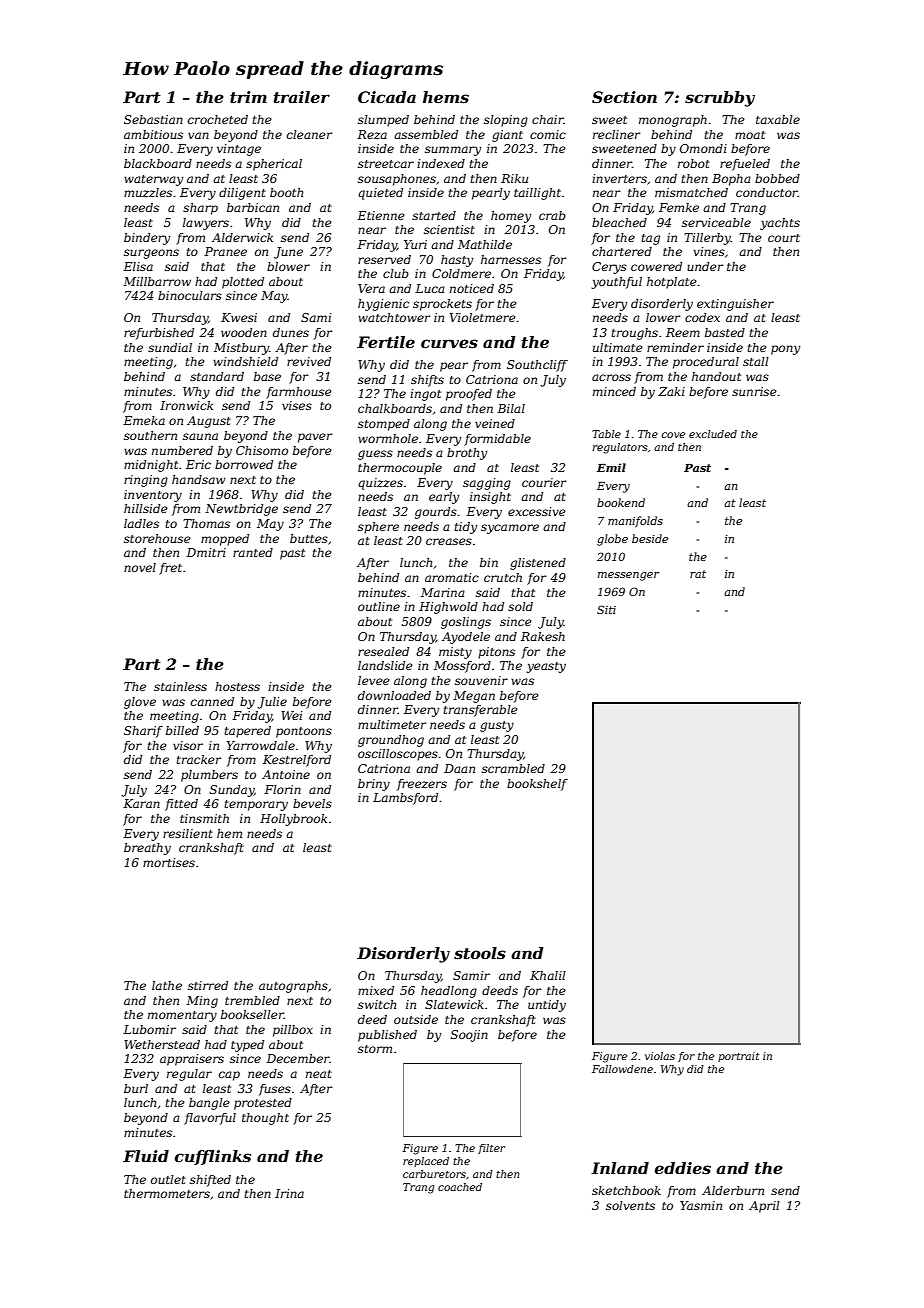  I want to click on bookshelf, so click(537, 785).
